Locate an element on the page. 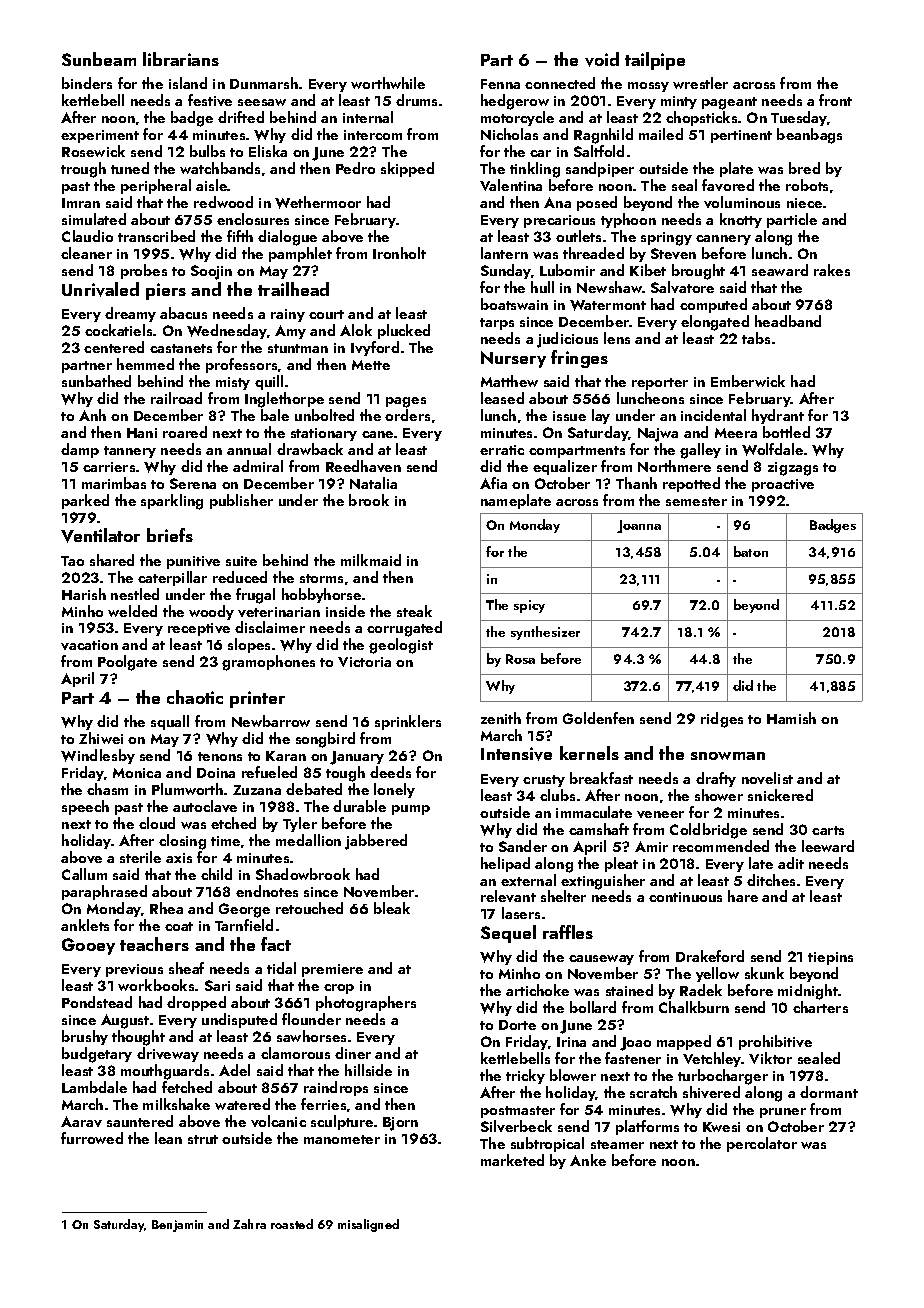 The width and height of the image is (924, 1308). Tao is located at coordinates (72, 561).
